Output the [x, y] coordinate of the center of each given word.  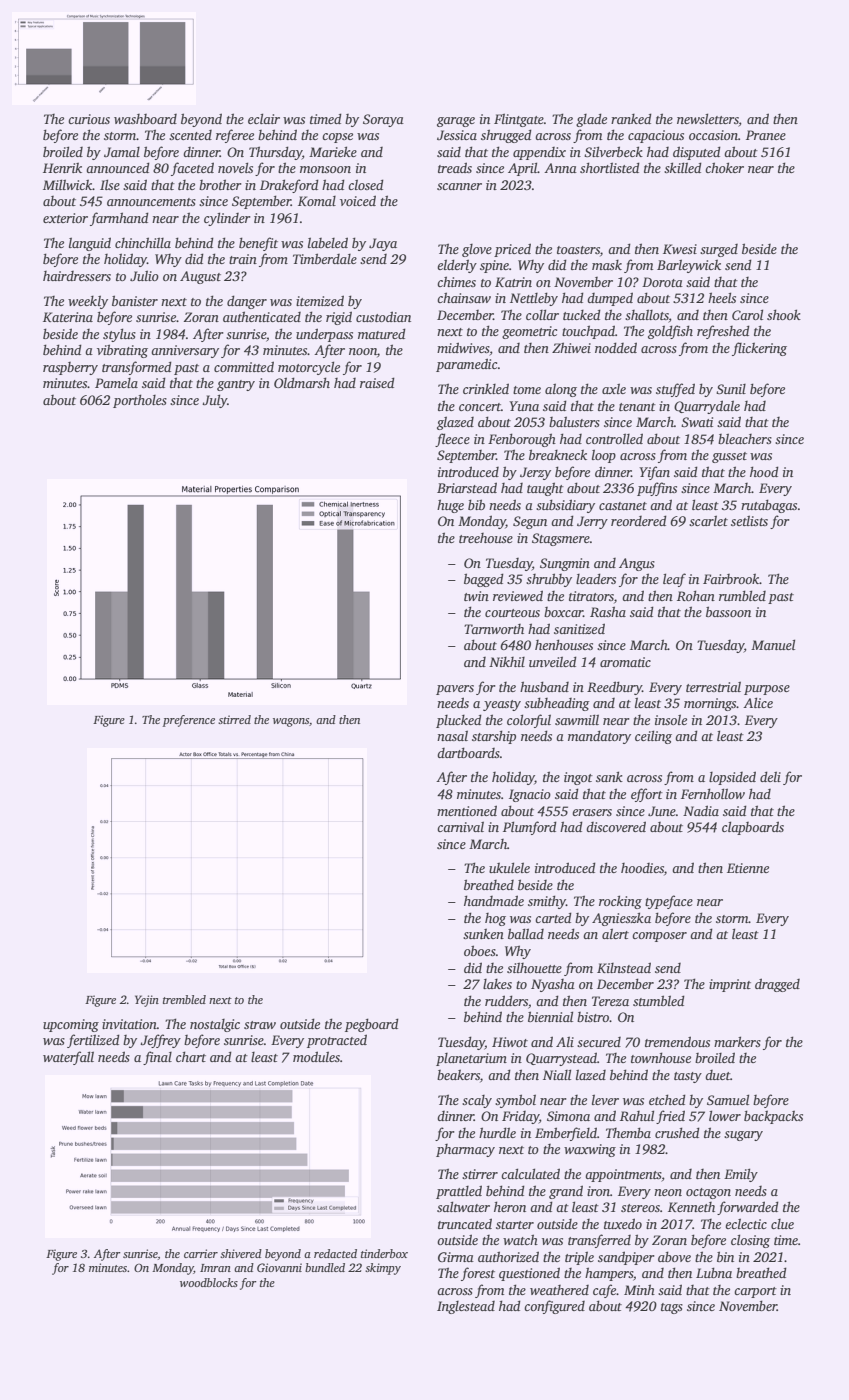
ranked [631, 118]
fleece [452, 440]
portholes [140, 401]
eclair [264, 118]
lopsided [732, 778]
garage [456, 122]
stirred [234, 719]
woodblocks [209, 1282]
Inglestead [466, 1307]
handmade [494, 900]
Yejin [147, 1001]
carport [755, 1292]
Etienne [748, 868]
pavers [455, 690]
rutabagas [769, 506]
